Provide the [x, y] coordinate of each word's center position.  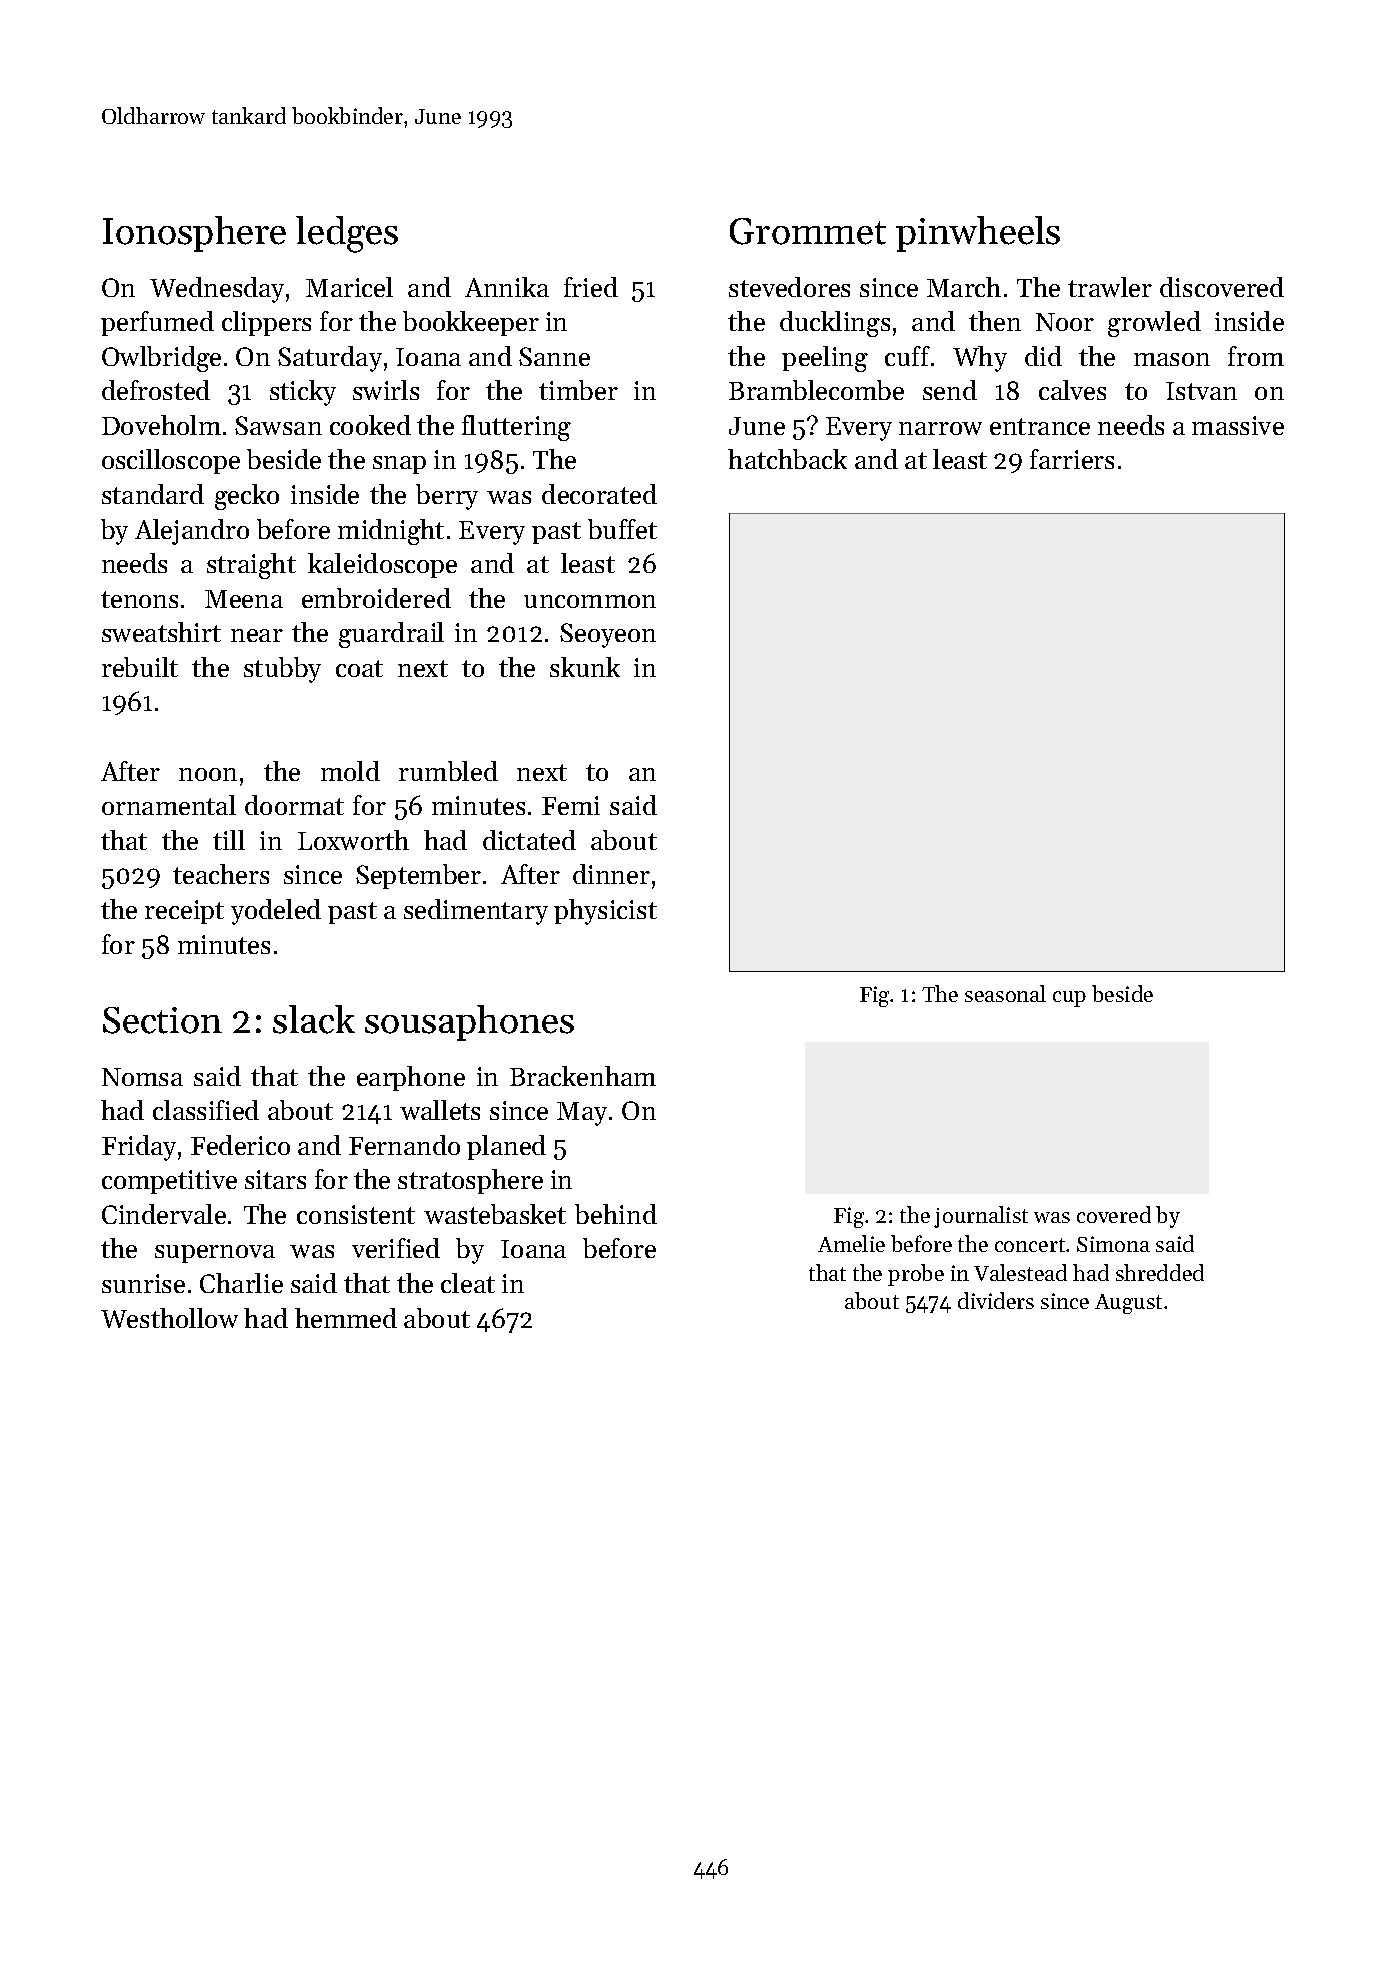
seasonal [1005, 993]
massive [1238, 425]
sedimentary [476, 912]
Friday [139, 1148]
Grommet [808, 231]
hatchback [787, 459]
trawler [1110, 287]
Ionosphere [194, 234]
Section [162, 1020]
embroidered [376, 598]
